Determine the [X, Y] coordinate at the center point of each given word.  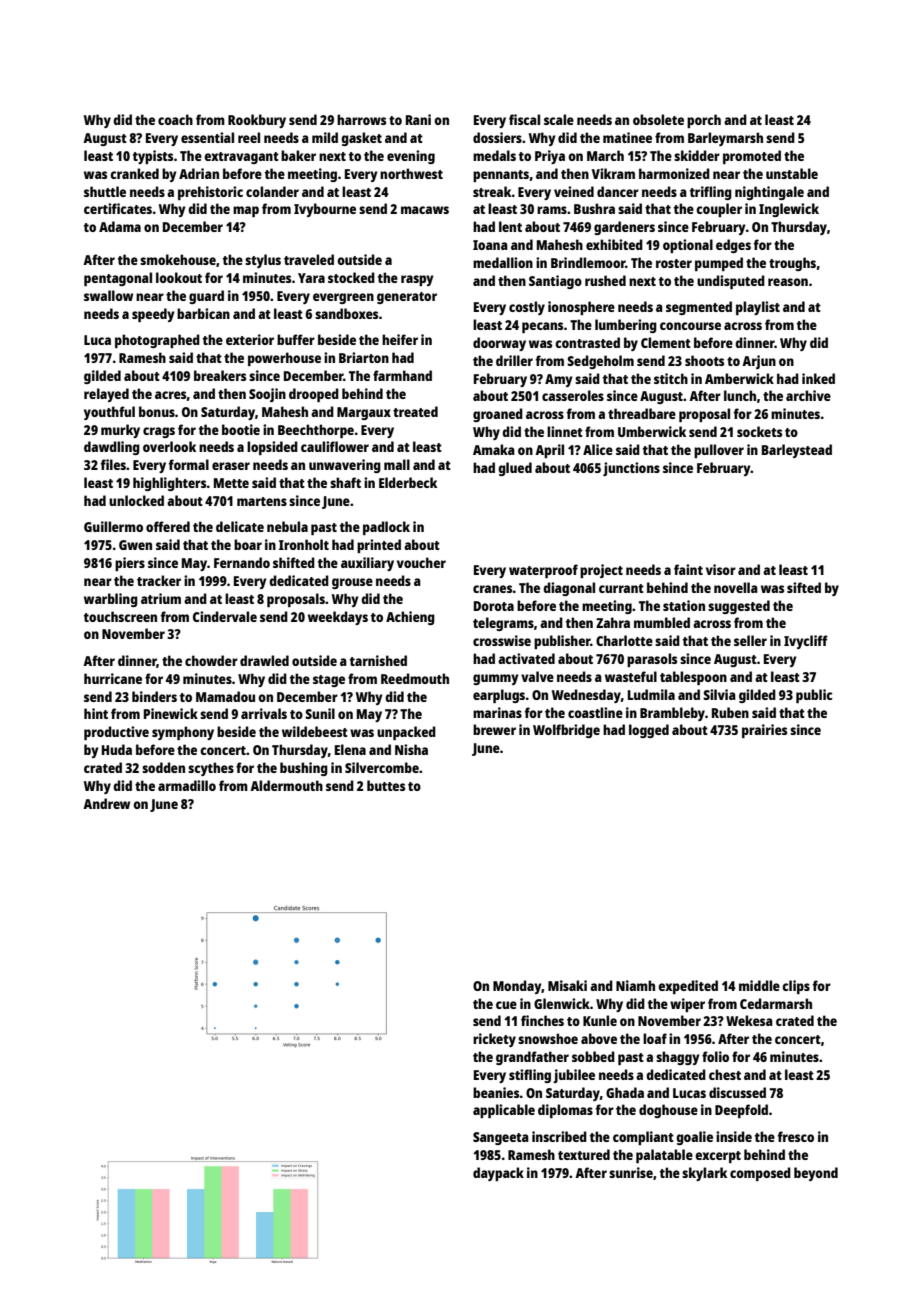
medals [494, 155]
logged [649, 731]
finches [542, 1020]
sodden [163, 767]
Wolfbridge [566, 731]
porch [704, 121]
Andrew [106, 803]
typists [153, 157]
